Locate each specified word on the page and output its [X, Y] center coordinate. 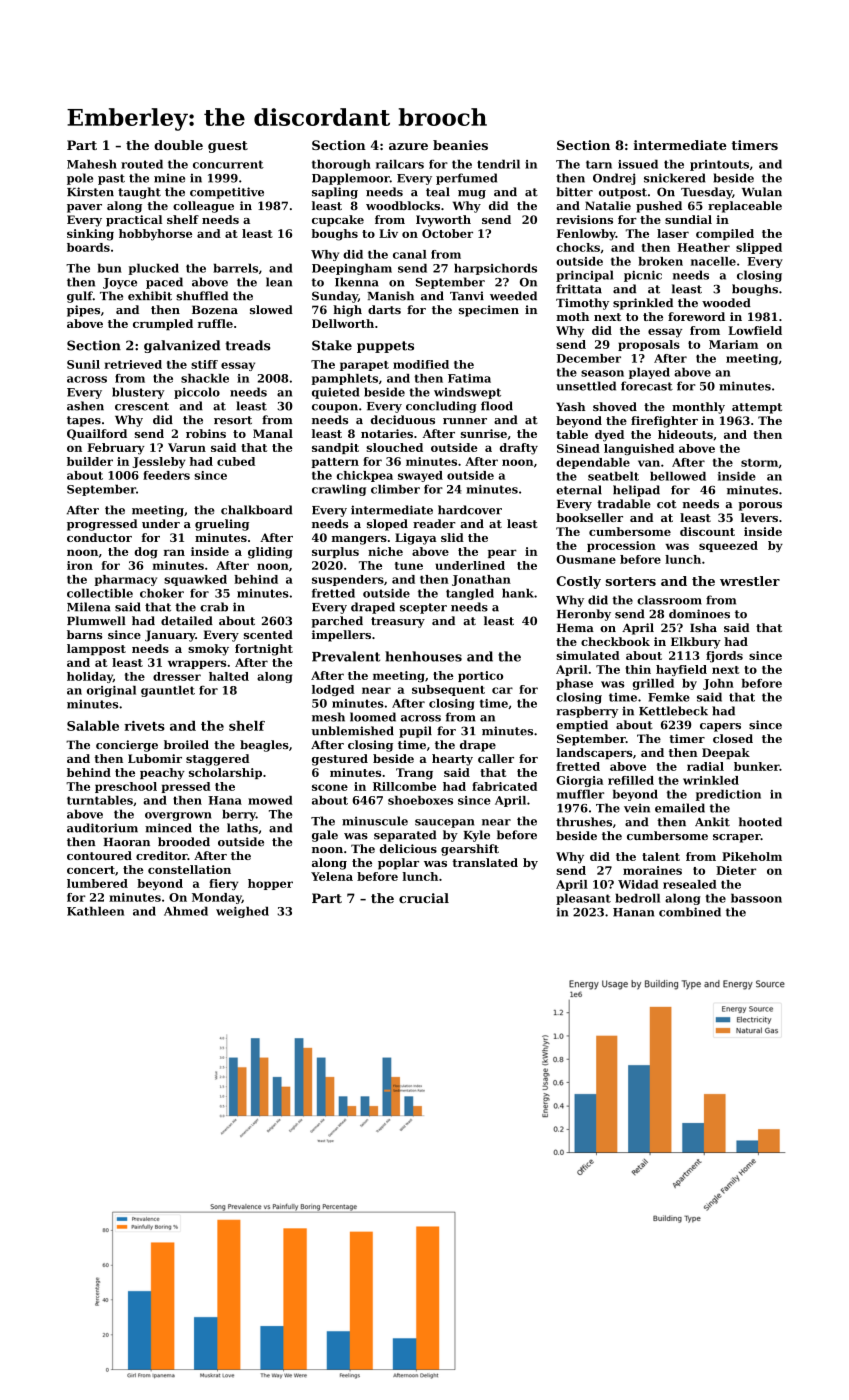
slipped [759, 248]
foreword [696, 316]
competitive [227, 193]
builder [90, 461]
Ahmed [186, 911]
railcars [400, 164]
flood [497, 406]
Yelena [332, 876]
